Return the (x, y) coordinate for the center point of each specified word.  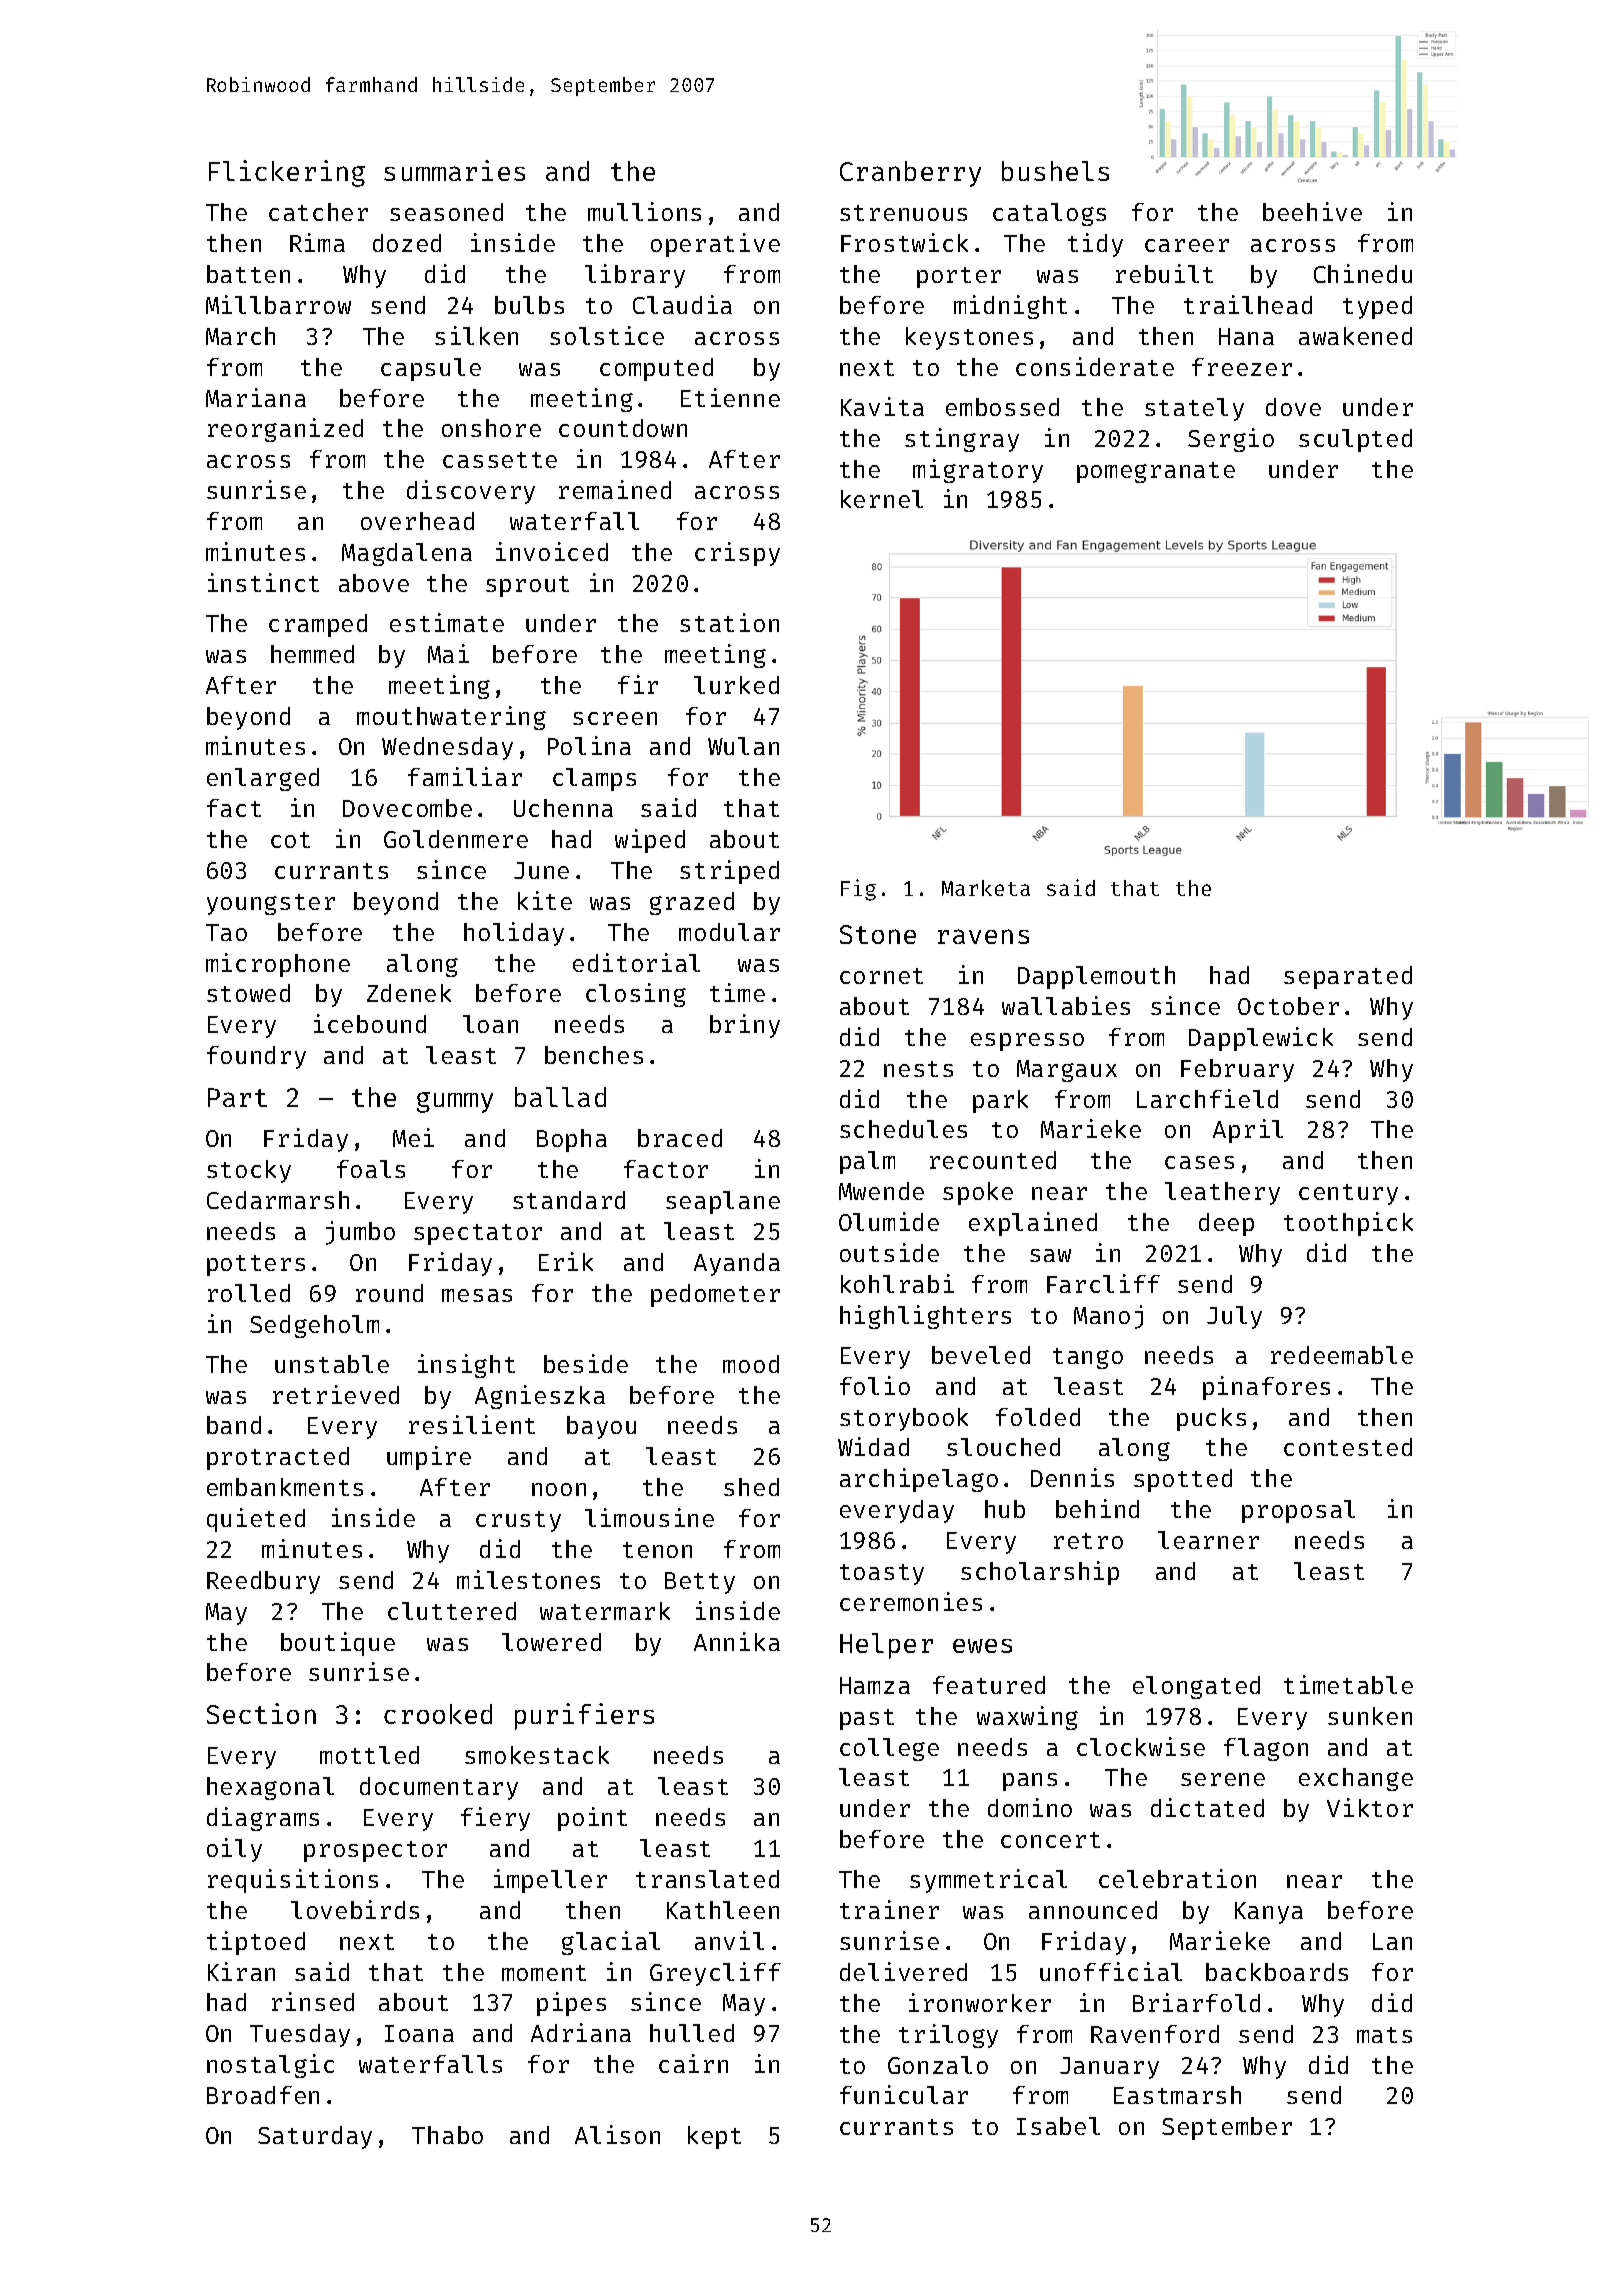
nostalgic (270, 2066)
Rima (317, 242)
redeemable (1342, 1355)
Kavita (882, 406)
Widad (873, 1446)
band (234, 1425)
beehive (1312, 211)
